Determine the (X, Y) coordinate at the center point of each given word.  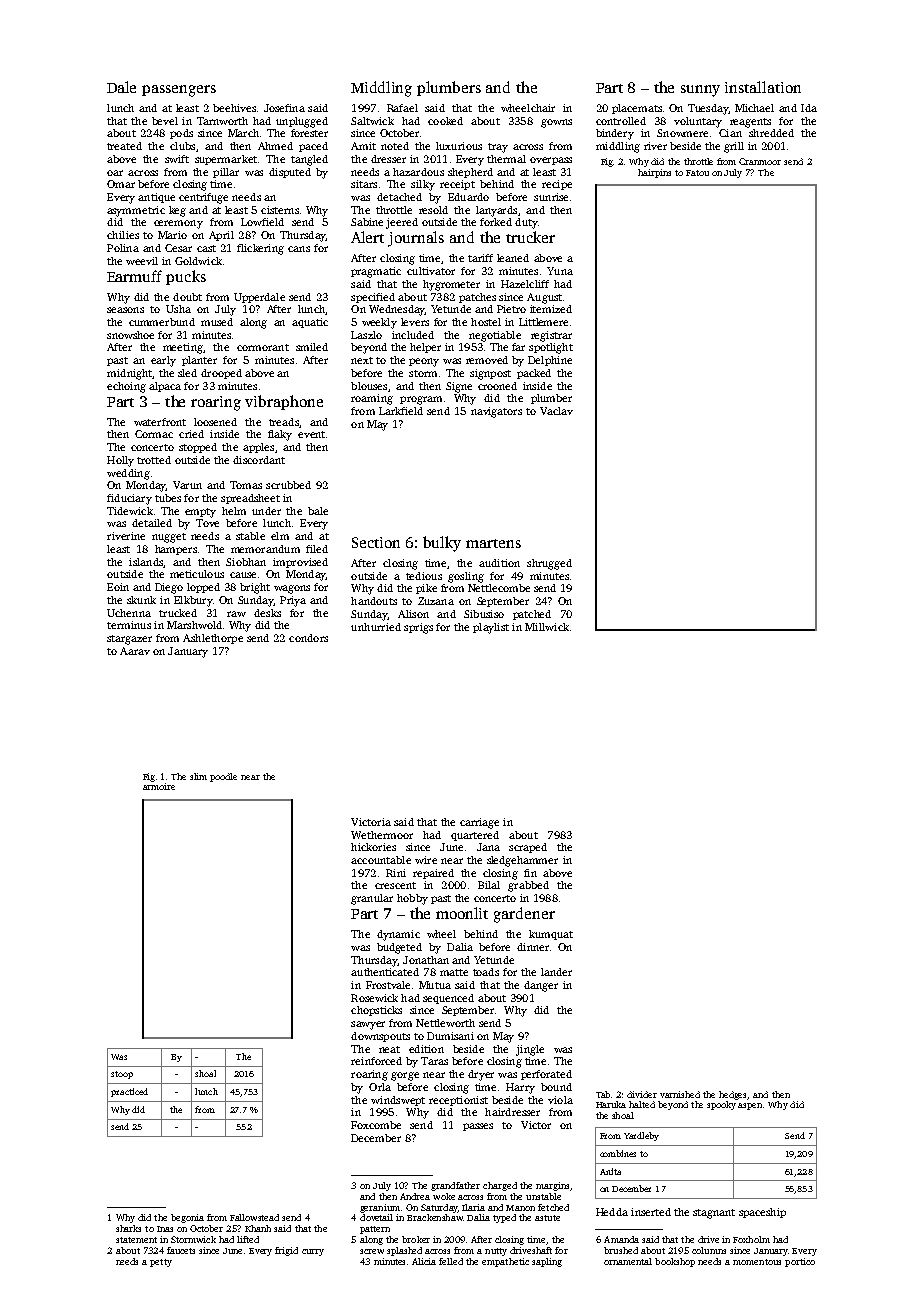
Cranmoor (760, 161)
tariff (480, 258)
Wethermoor (382, 835)
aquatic (310, 323)
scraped (528, 848)
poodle (223, 777)
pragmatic (376, 272)
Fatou (697, 173)
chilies (123, 235)
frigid (286, 1251)
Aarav (135, 651)
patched (532, 615)
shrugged (549, 564)
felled (451, 1261)
